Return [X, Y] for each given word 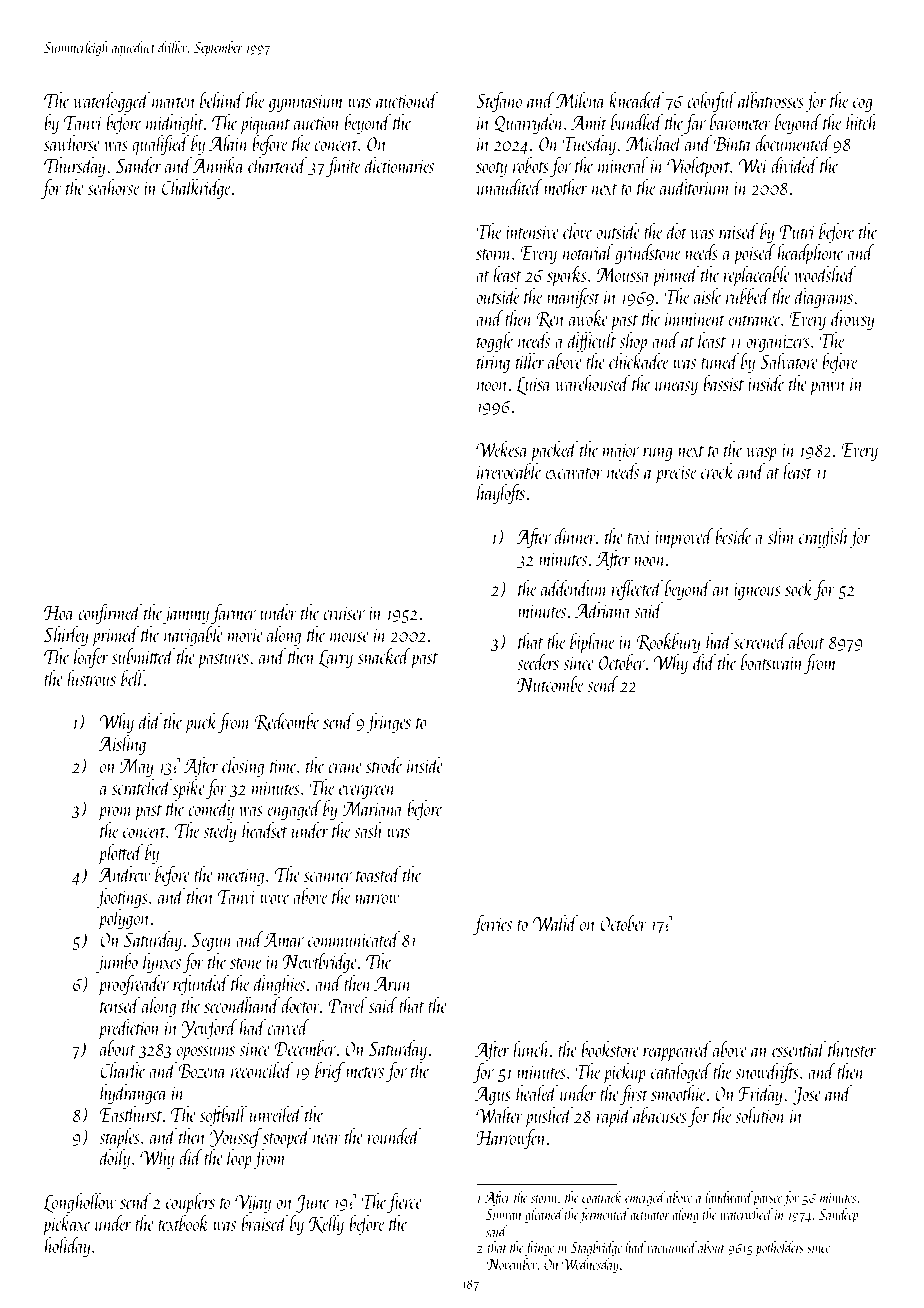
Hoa [59, 613]
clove [578, 231]
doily [115, 1159]
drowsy [853, 320]
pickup [624, 1073]
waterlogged [112, 102]
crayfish [824, 538]
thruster [852, 1049]
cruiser [344, 613]
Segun [212, 942]
